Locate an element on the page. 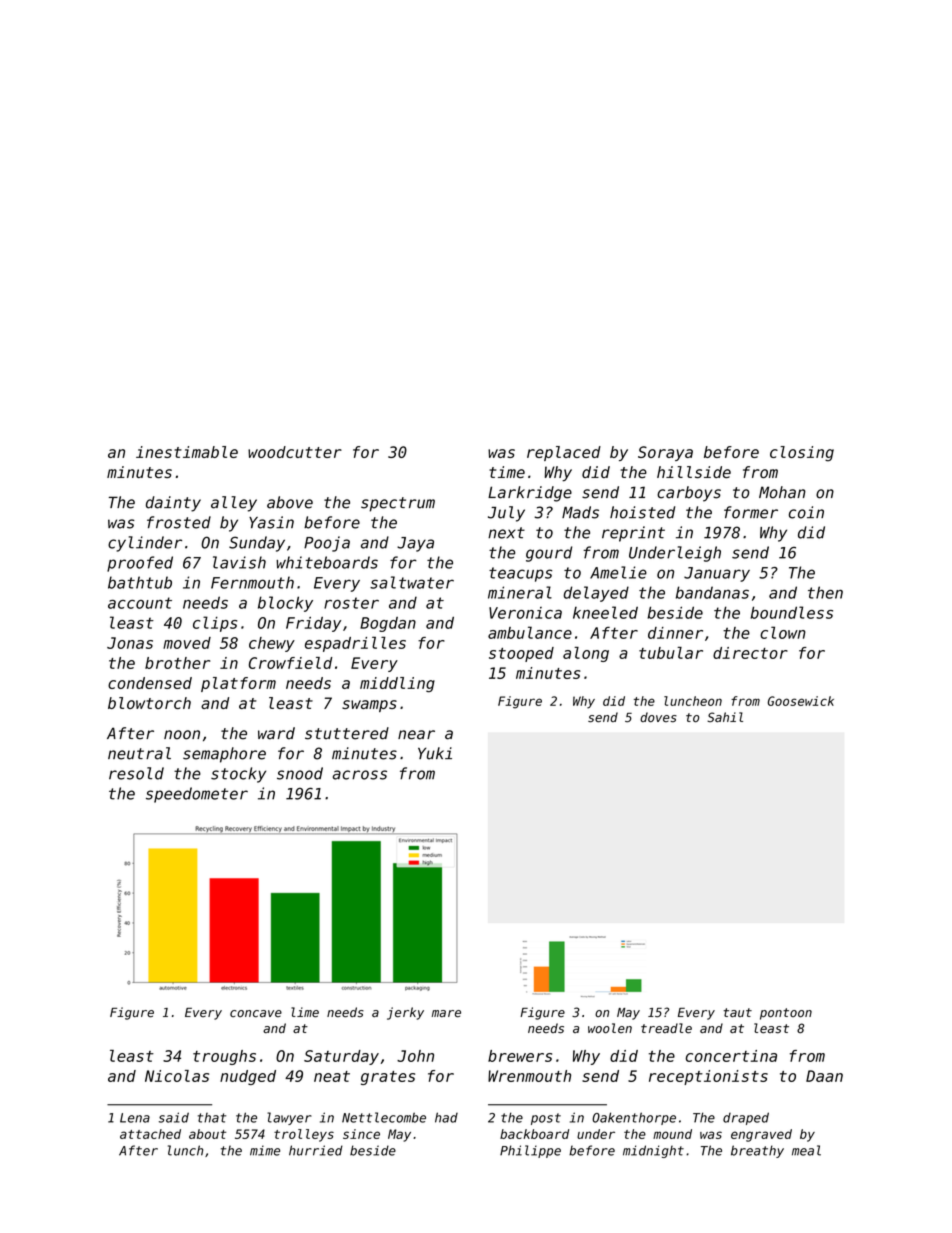  woodcutter is located at coordinates (295, 452).
